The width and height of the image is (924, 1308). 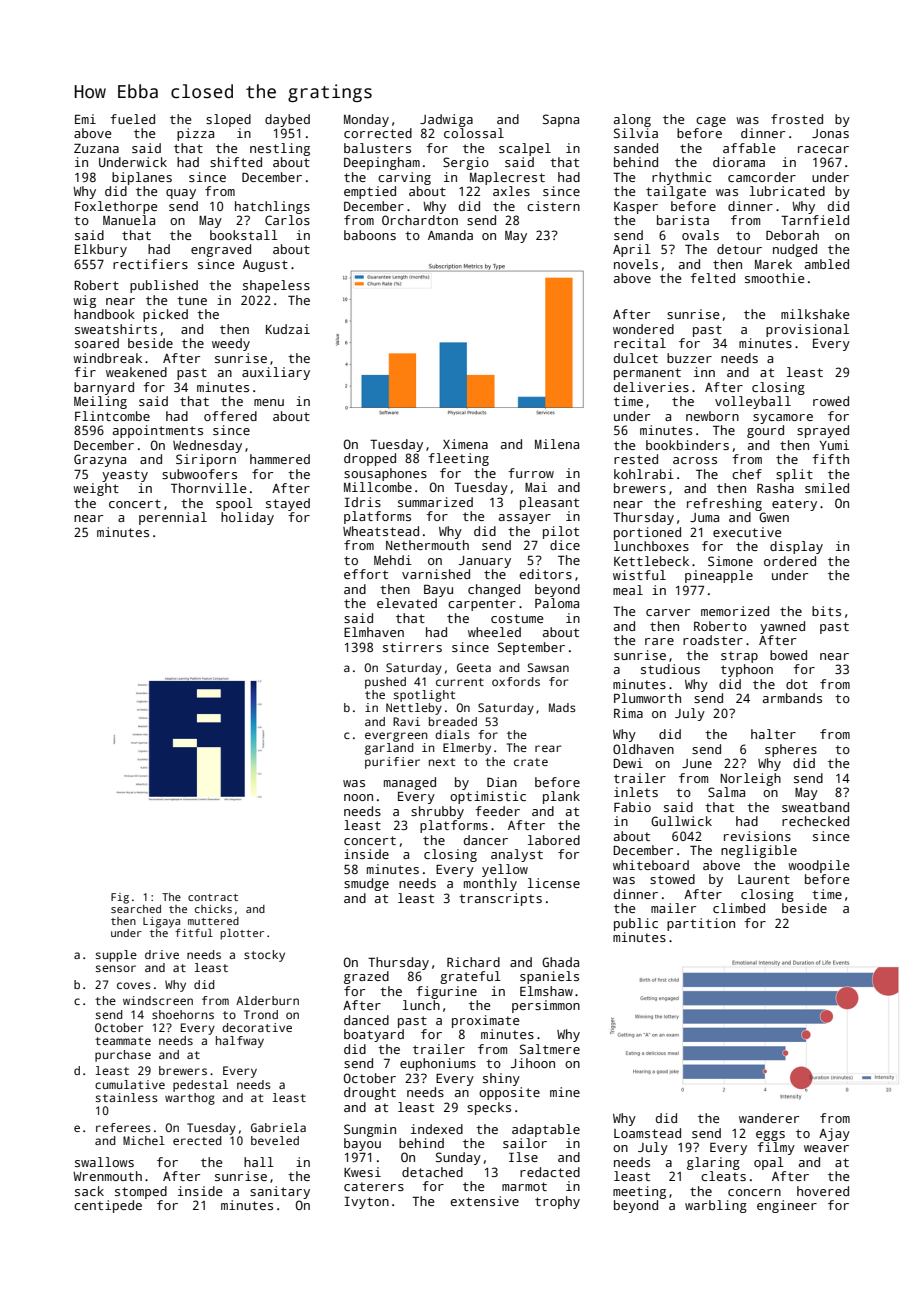 I want to click on Ivyton, so click(x=366, y=1202).
